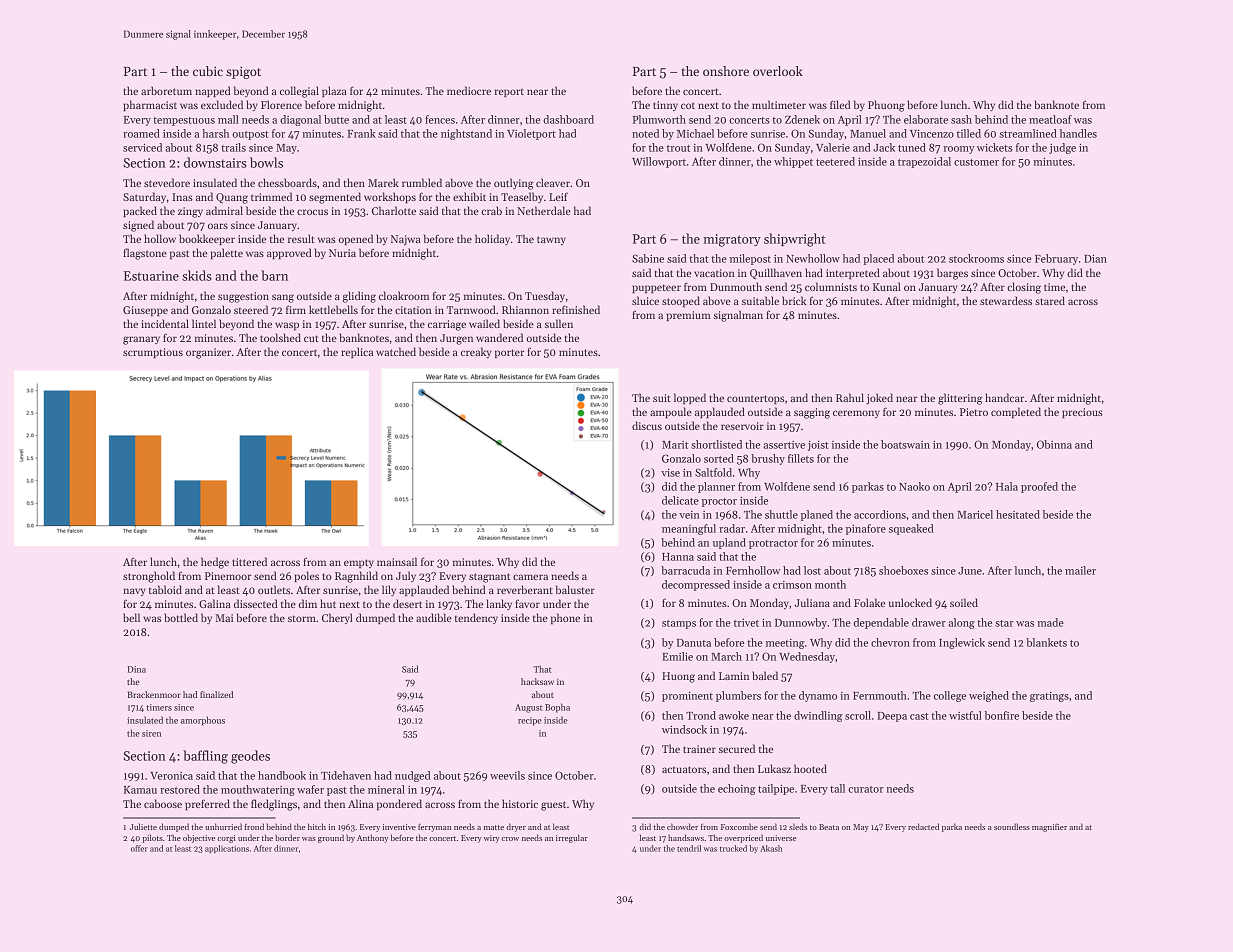 The height and width of the document is (952, 1233). I want to click on dryer, so click(516, 827).
